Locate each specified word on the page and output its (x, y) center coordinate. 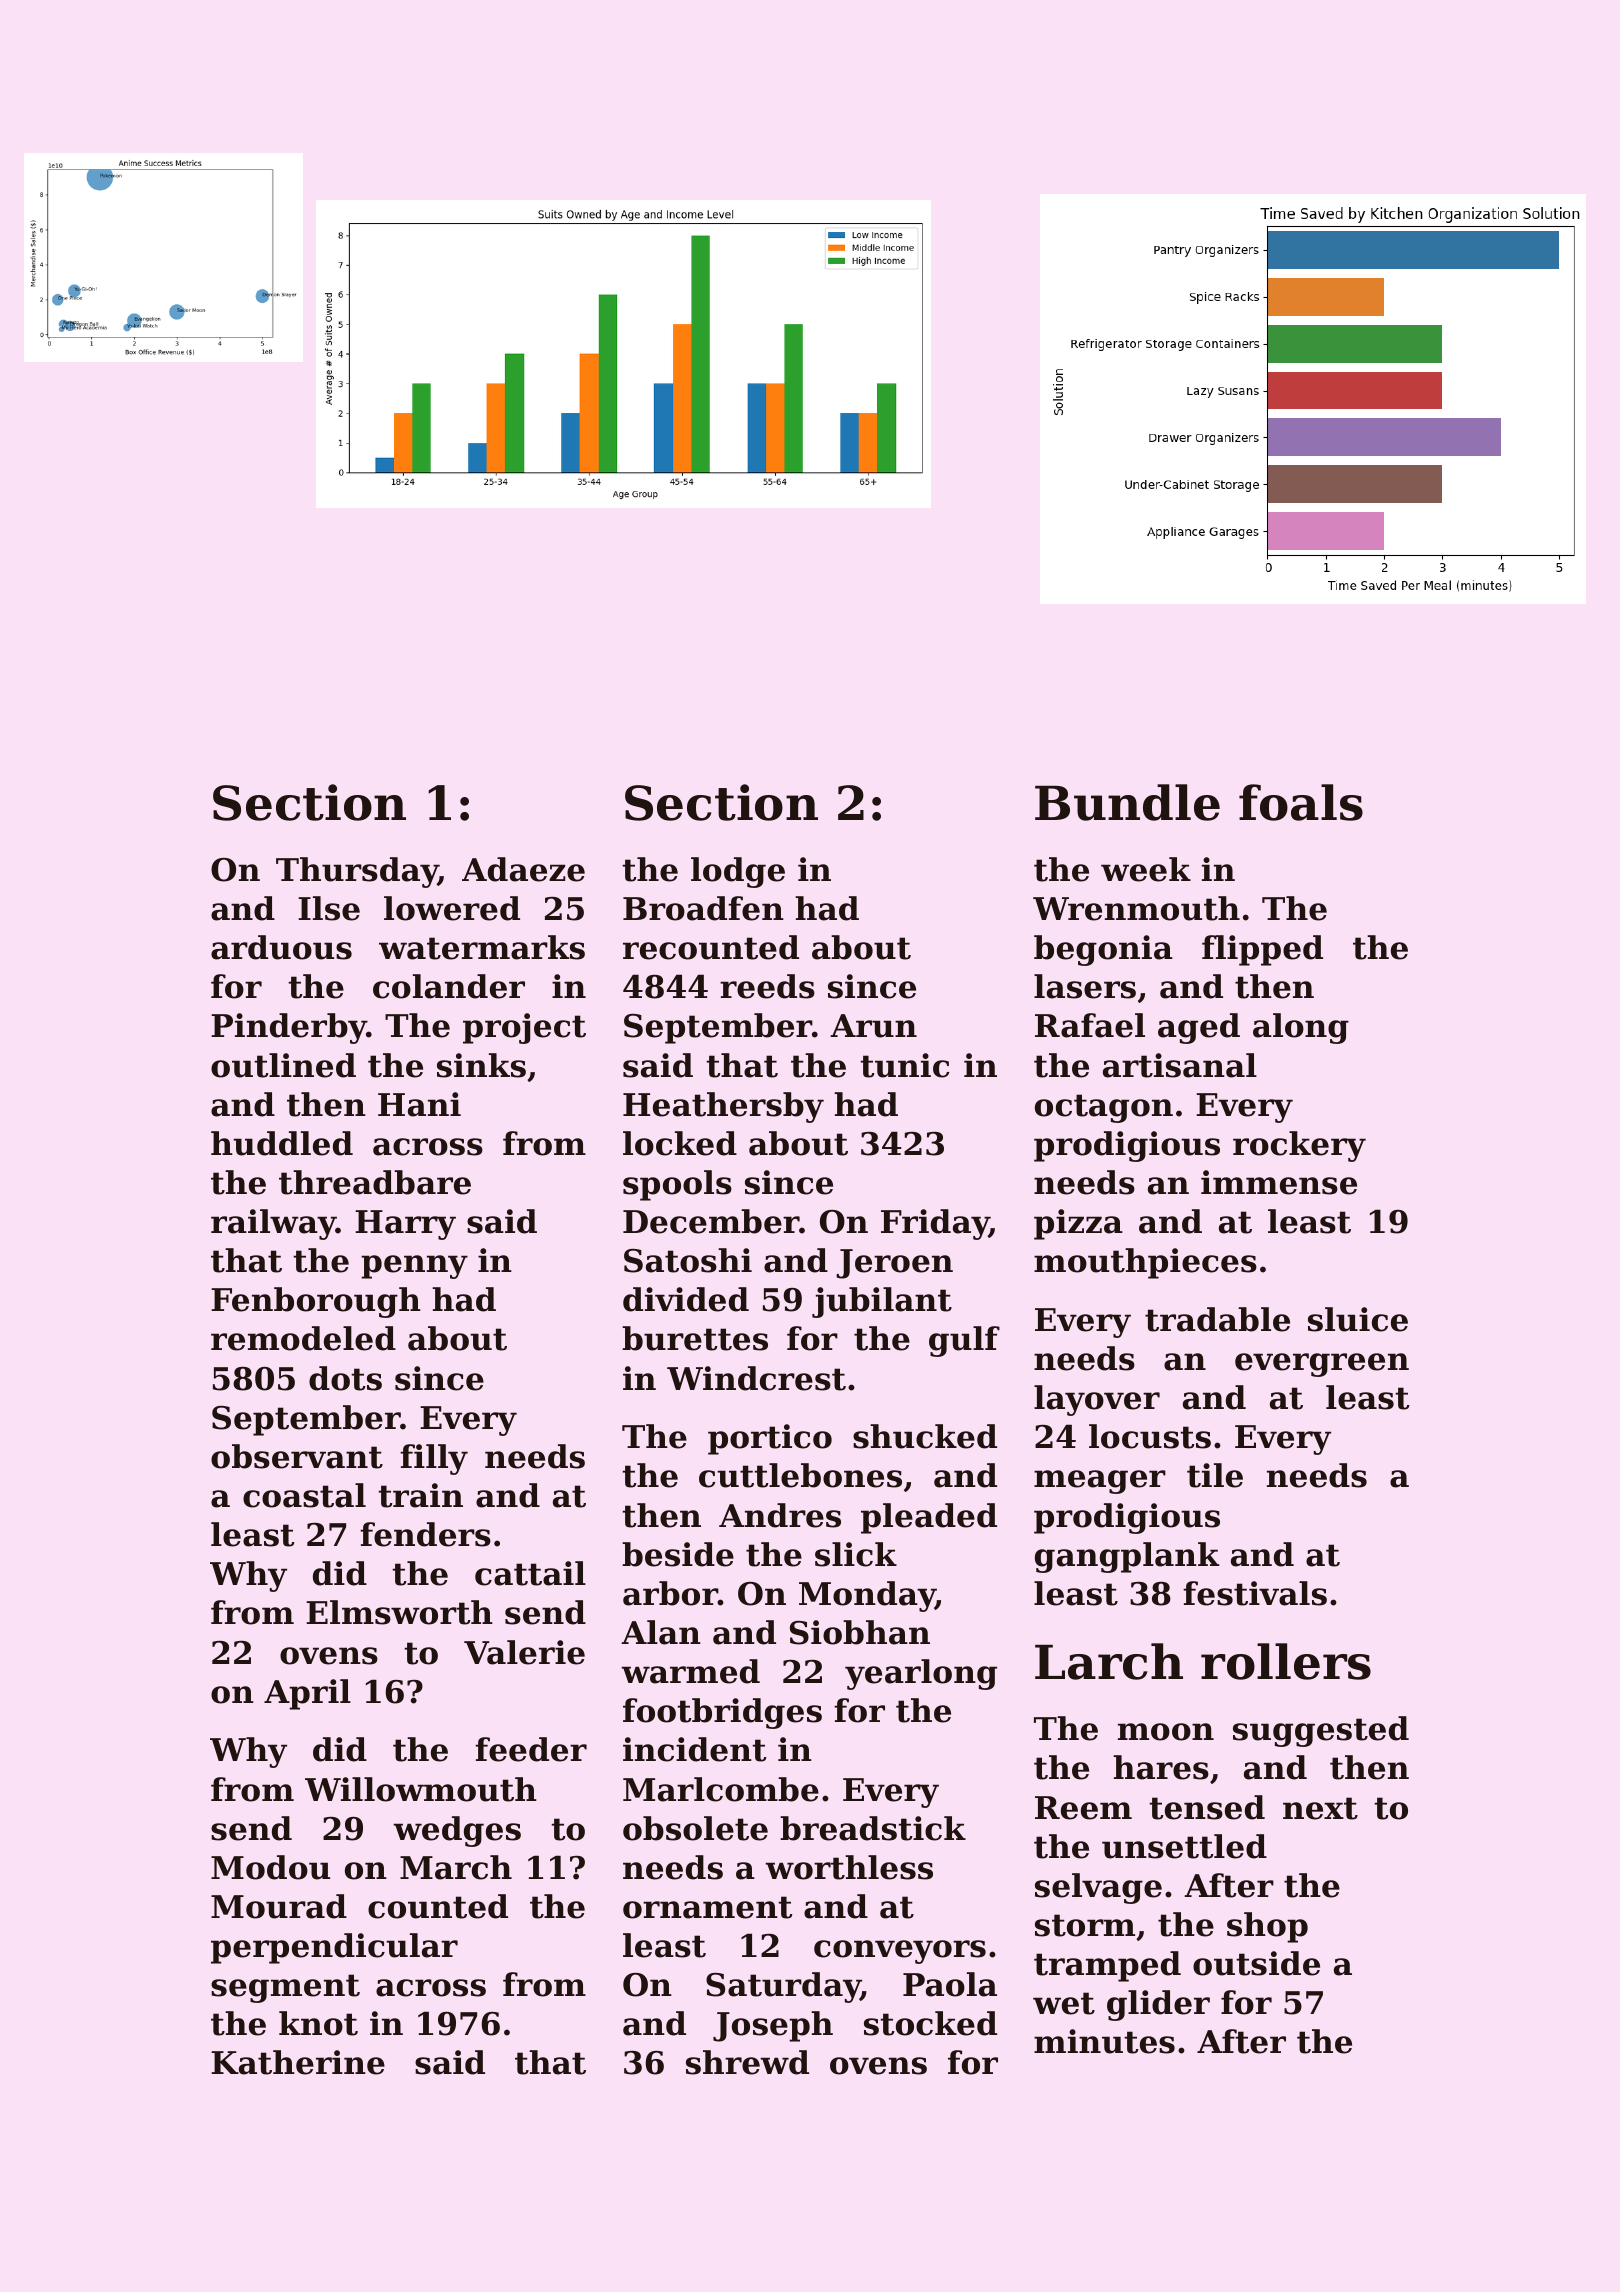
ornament (707, 1907)
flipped (1262, 950)
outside (1256, 1963)
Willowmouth (421, 1789)
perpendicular (334, 1948)
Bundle (1127, 802)
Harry (405, 1225)
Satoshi (688, 1260)
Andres (780, 1515)
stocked (930, 2023)
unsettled (1184, 1846)
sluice (1358, 1319)
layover (1097, 1400)
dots (345, 1378)
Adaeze (523, 869)
